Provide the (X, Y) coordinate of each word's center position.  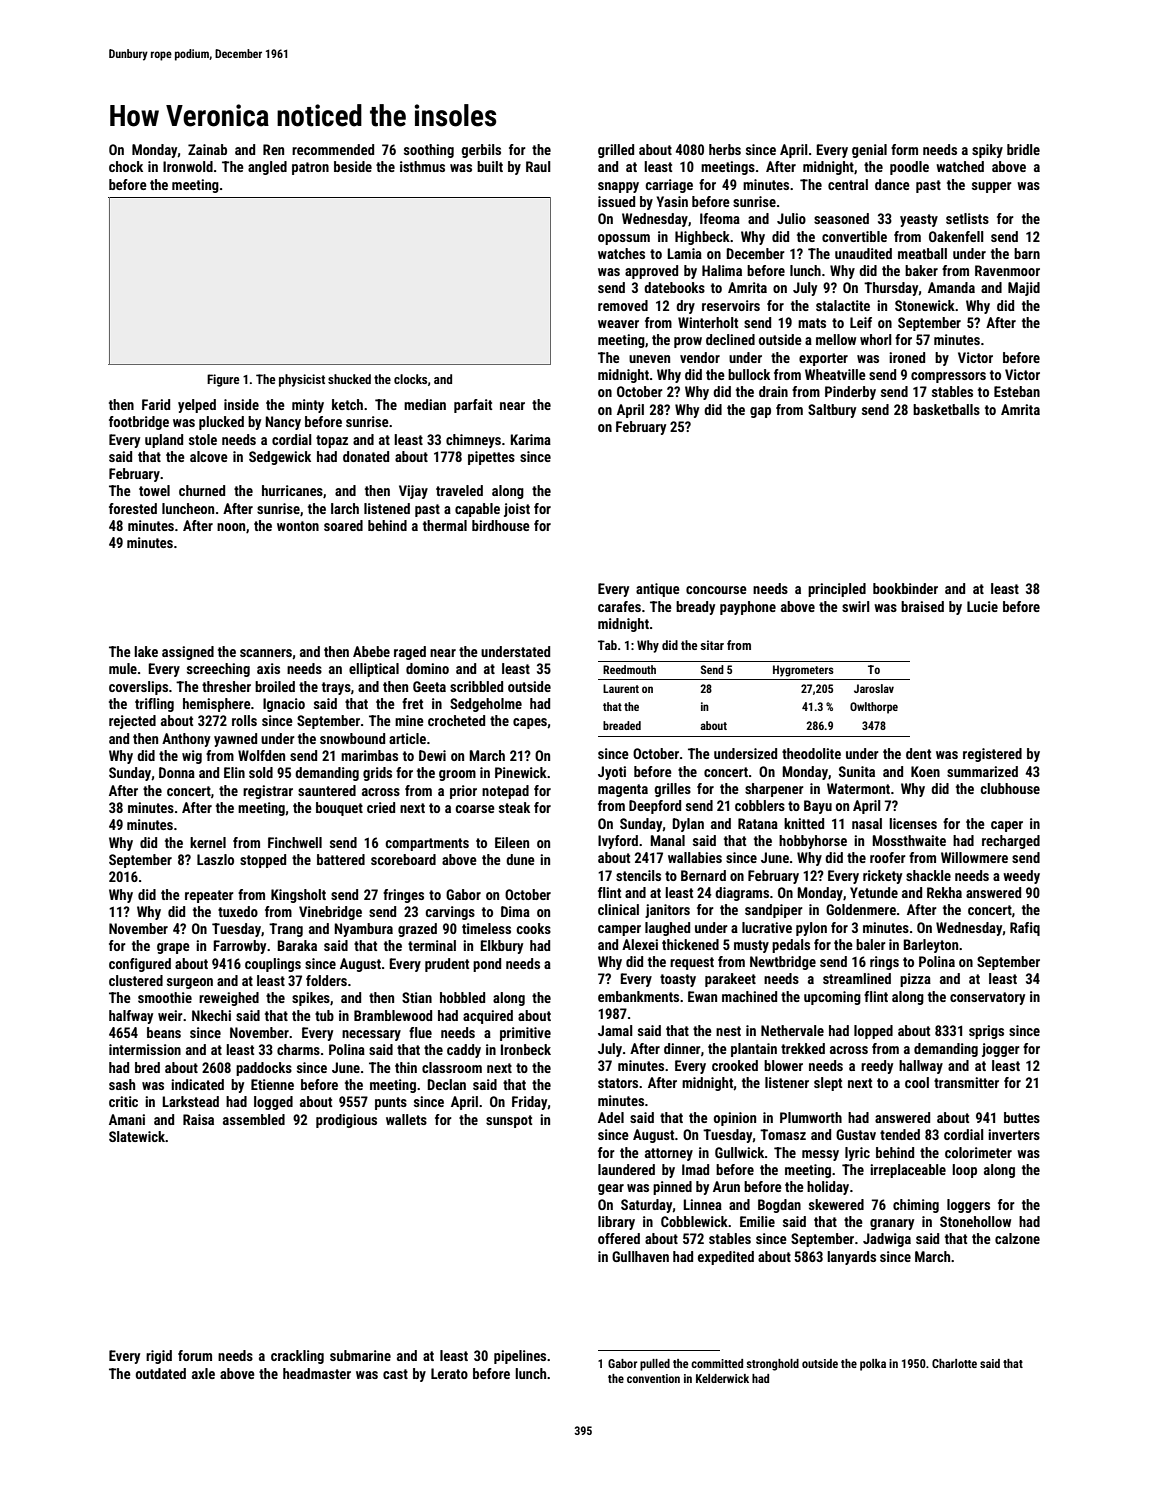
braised (922, 606)
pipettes (491, 458)
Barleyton (931, 946)
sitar (712, 645)
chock (126, 166)
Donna (177, 772)
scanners (266, 653)
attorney (669, 1154)
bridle (1023, 149)
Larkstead (191, 1101)
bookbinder (905, 588)
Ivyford (618, 842)
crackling (297, 1357)
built (490, 166)
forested (133, 508)
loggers (968, 1206)
